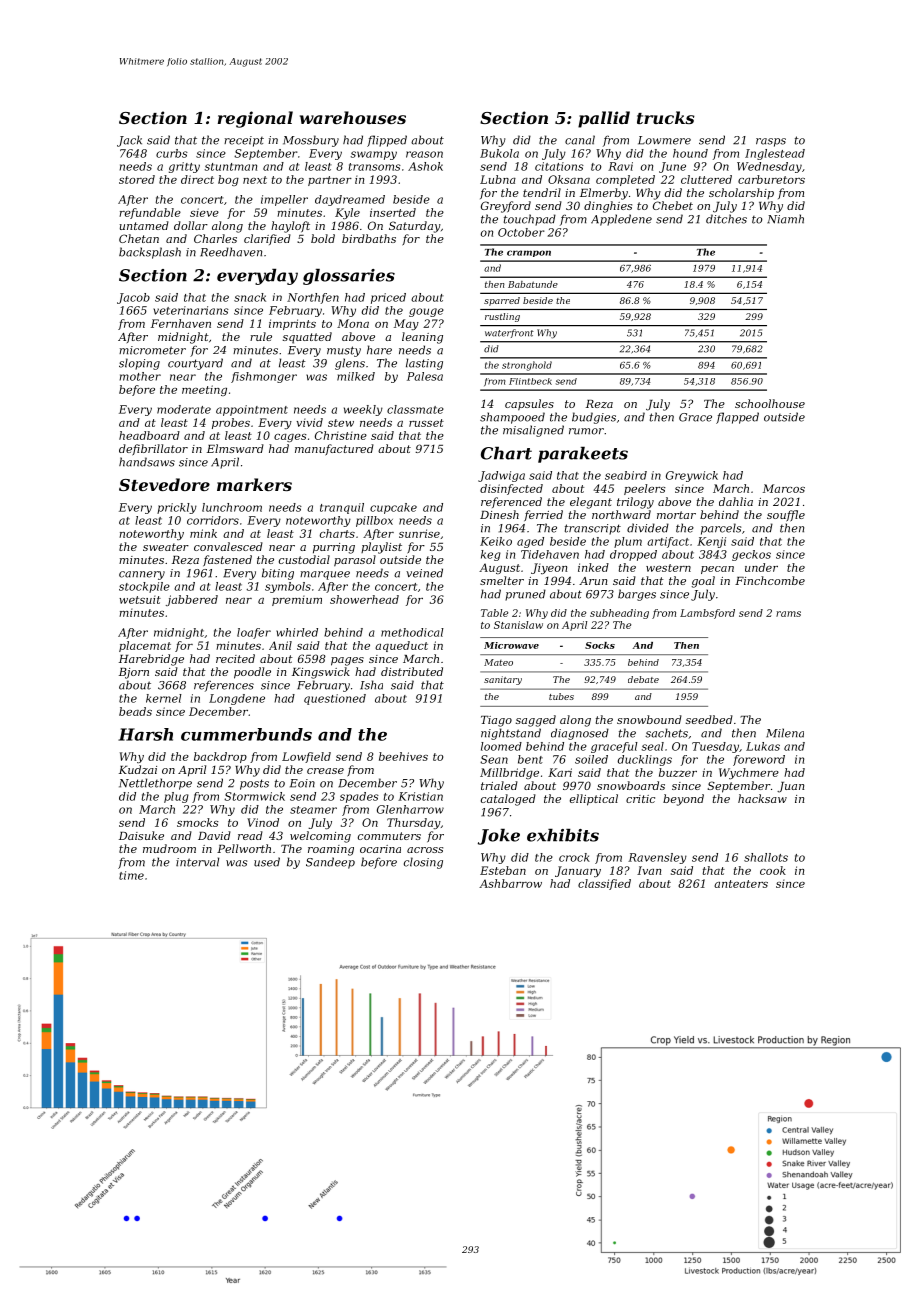 This page has width=924, height=1308. I want to click on subheading, so click(619, 614).
